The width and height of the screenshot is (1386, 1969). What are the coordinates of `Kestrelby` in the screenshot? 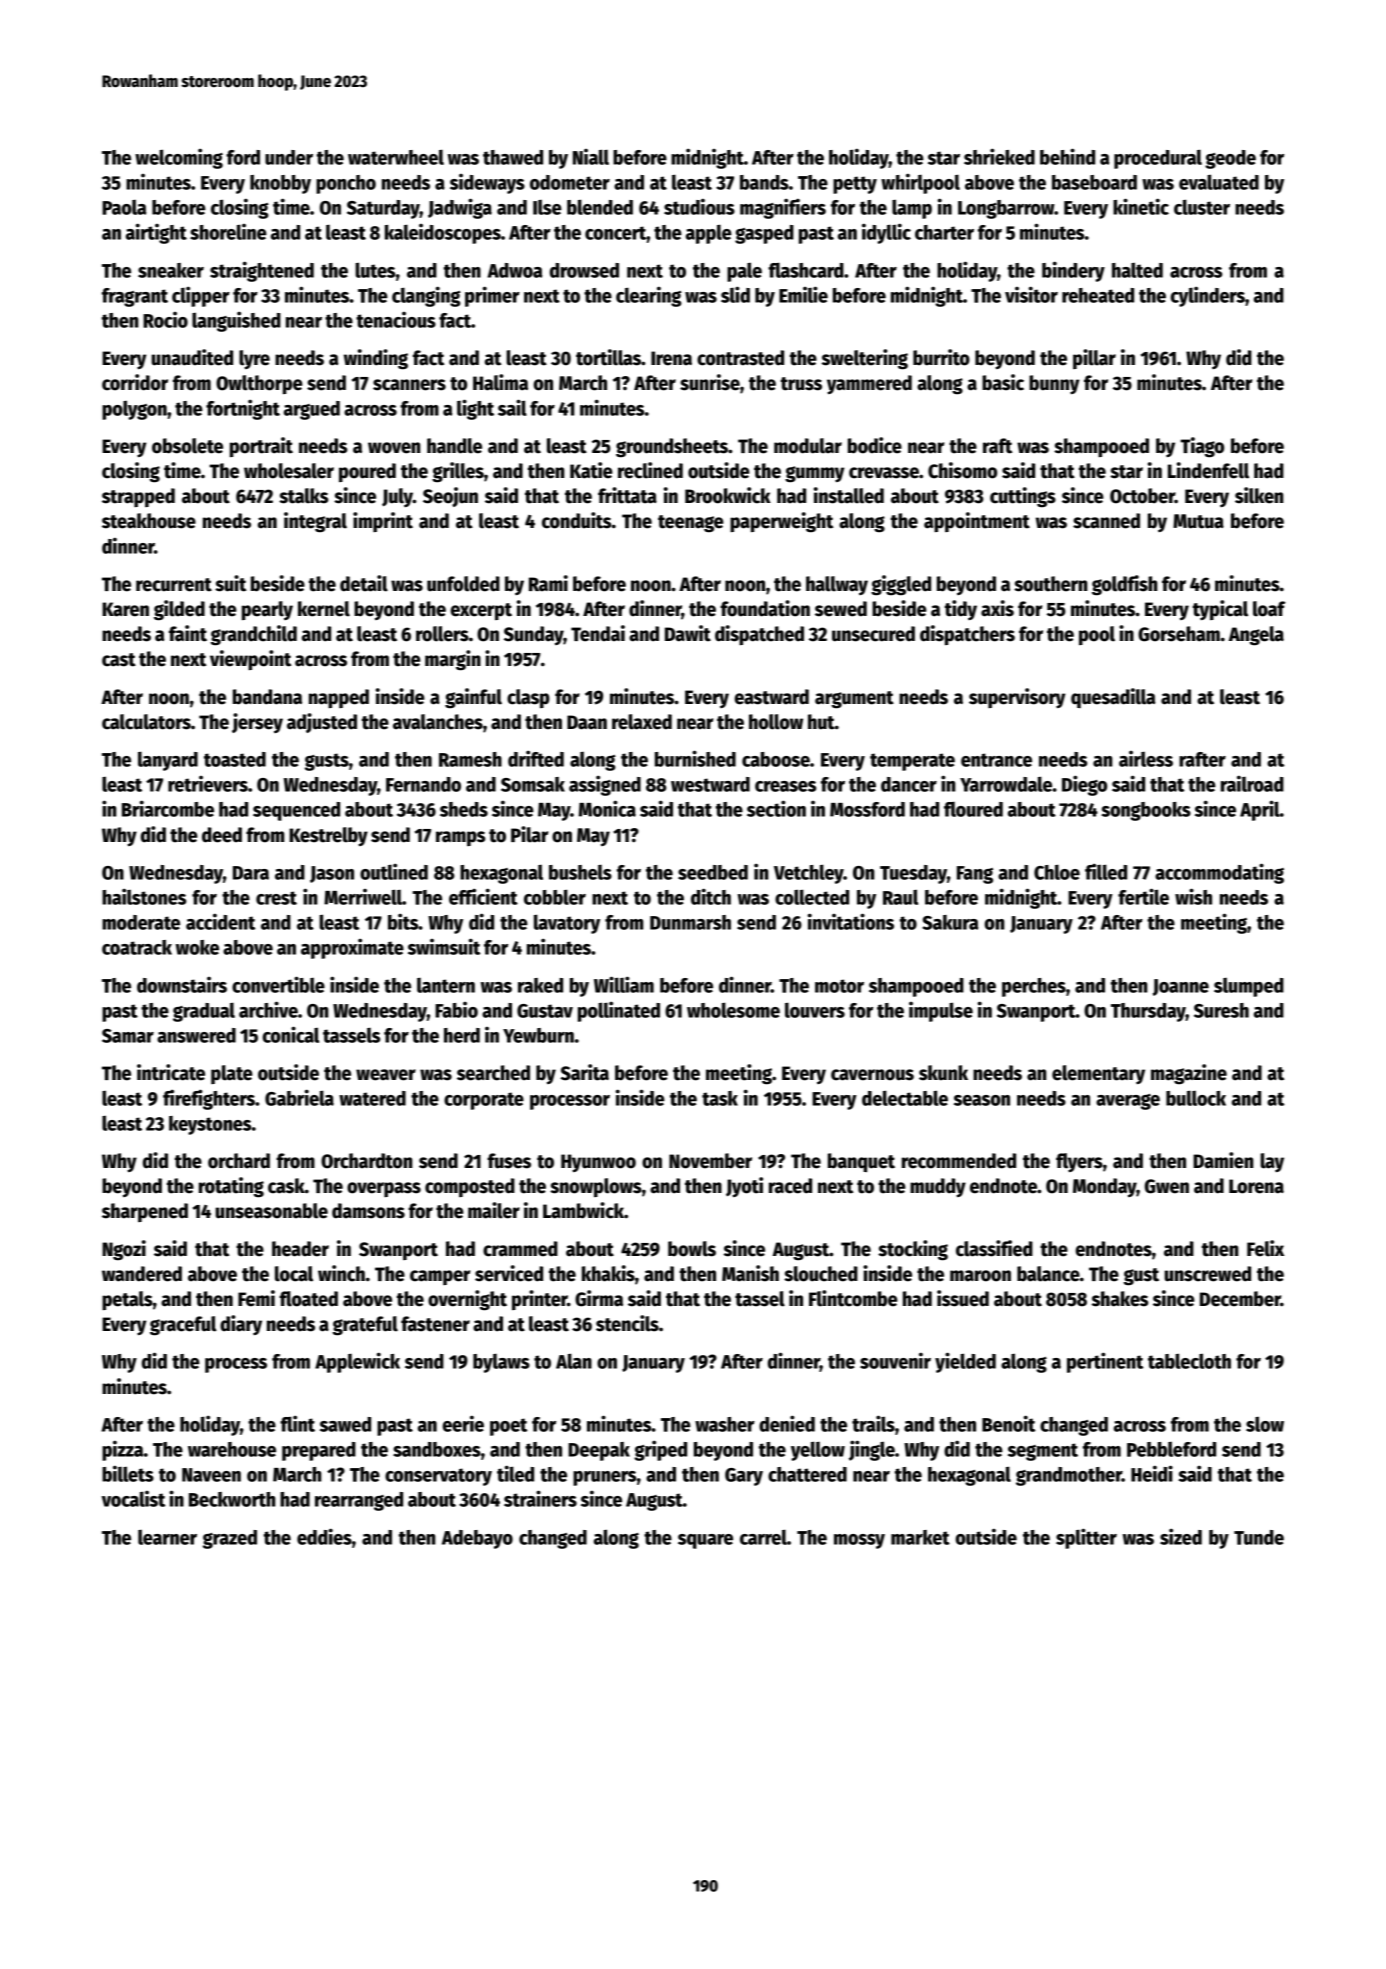 It's located at (328, 836).
